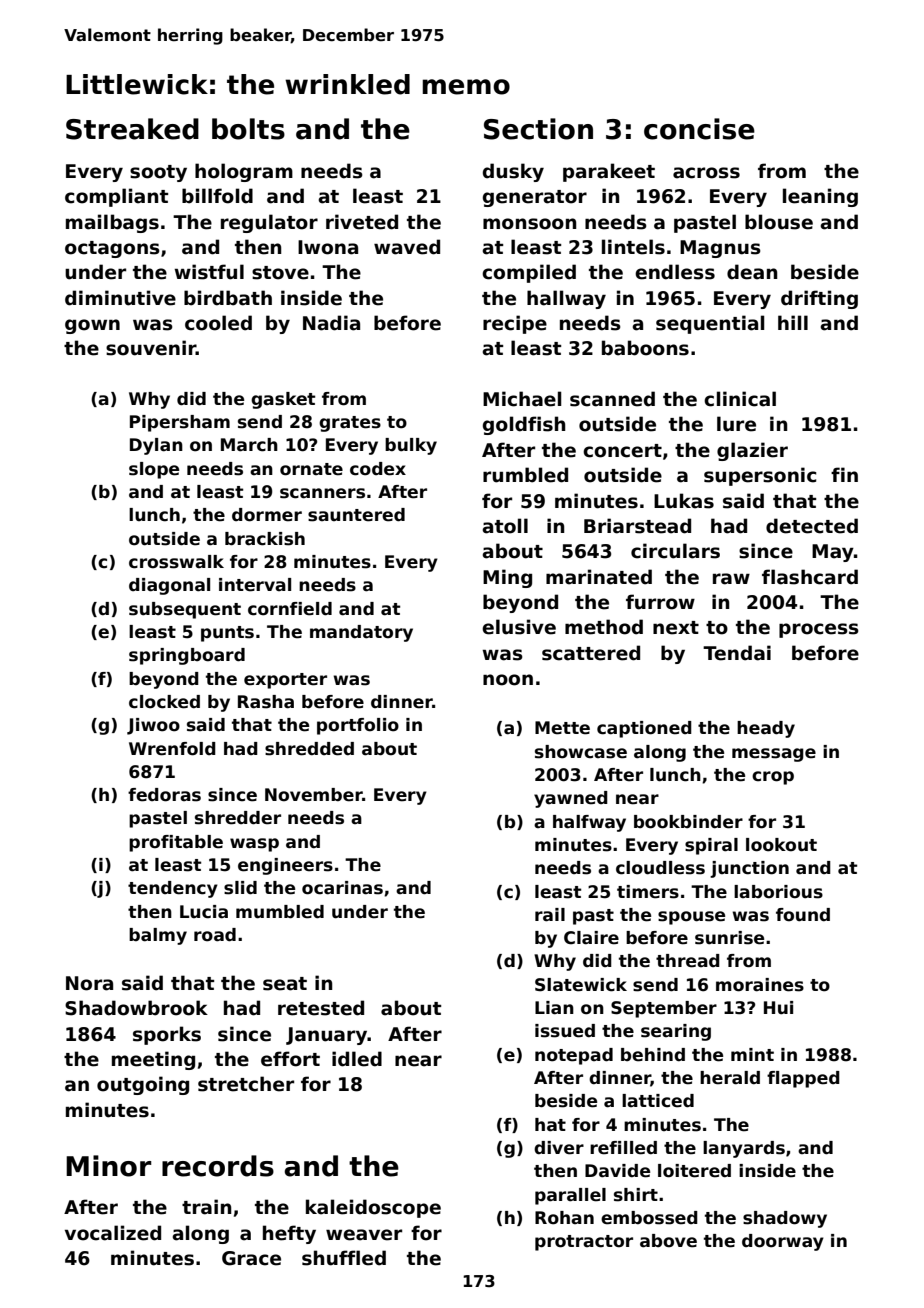  Describe the element at coordinates (285, 984) in the screenshot. I see `seat` at that location.
